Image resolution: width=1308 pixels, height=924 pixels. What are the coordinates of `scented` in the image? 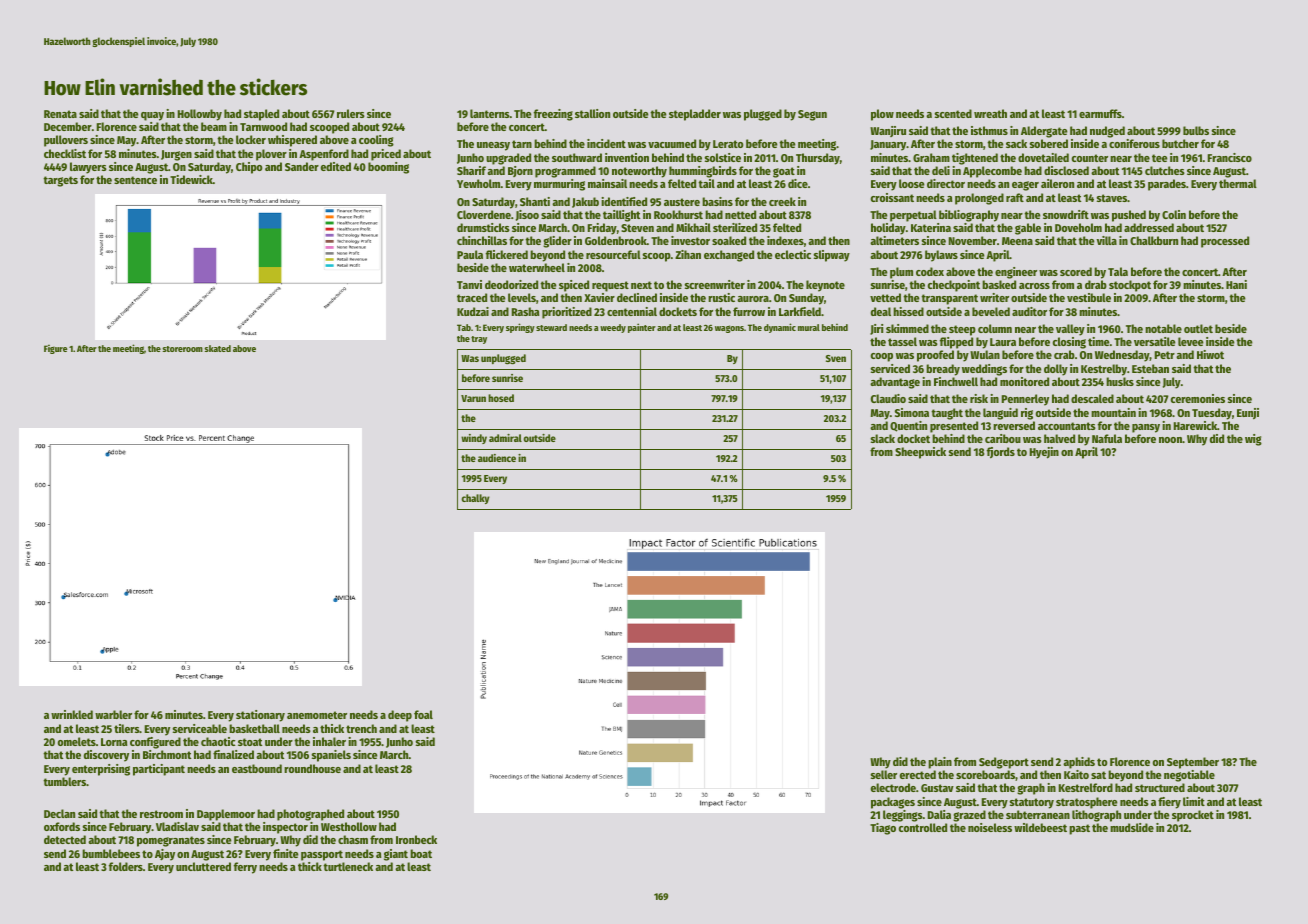 It's located at (953, 113).
